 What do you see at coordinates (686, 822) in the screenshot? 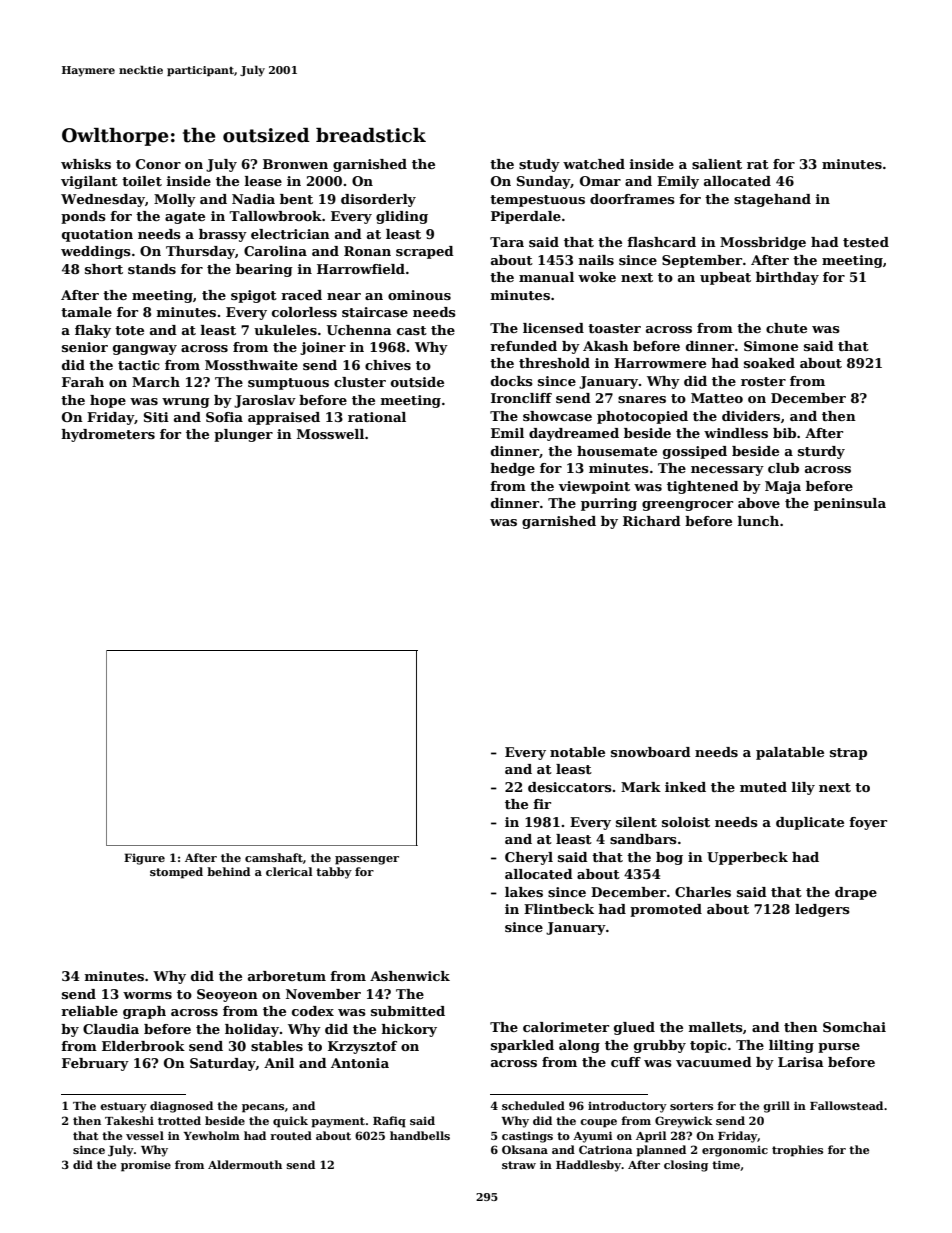
I see `soloist` at bounding box center [686, 822].
